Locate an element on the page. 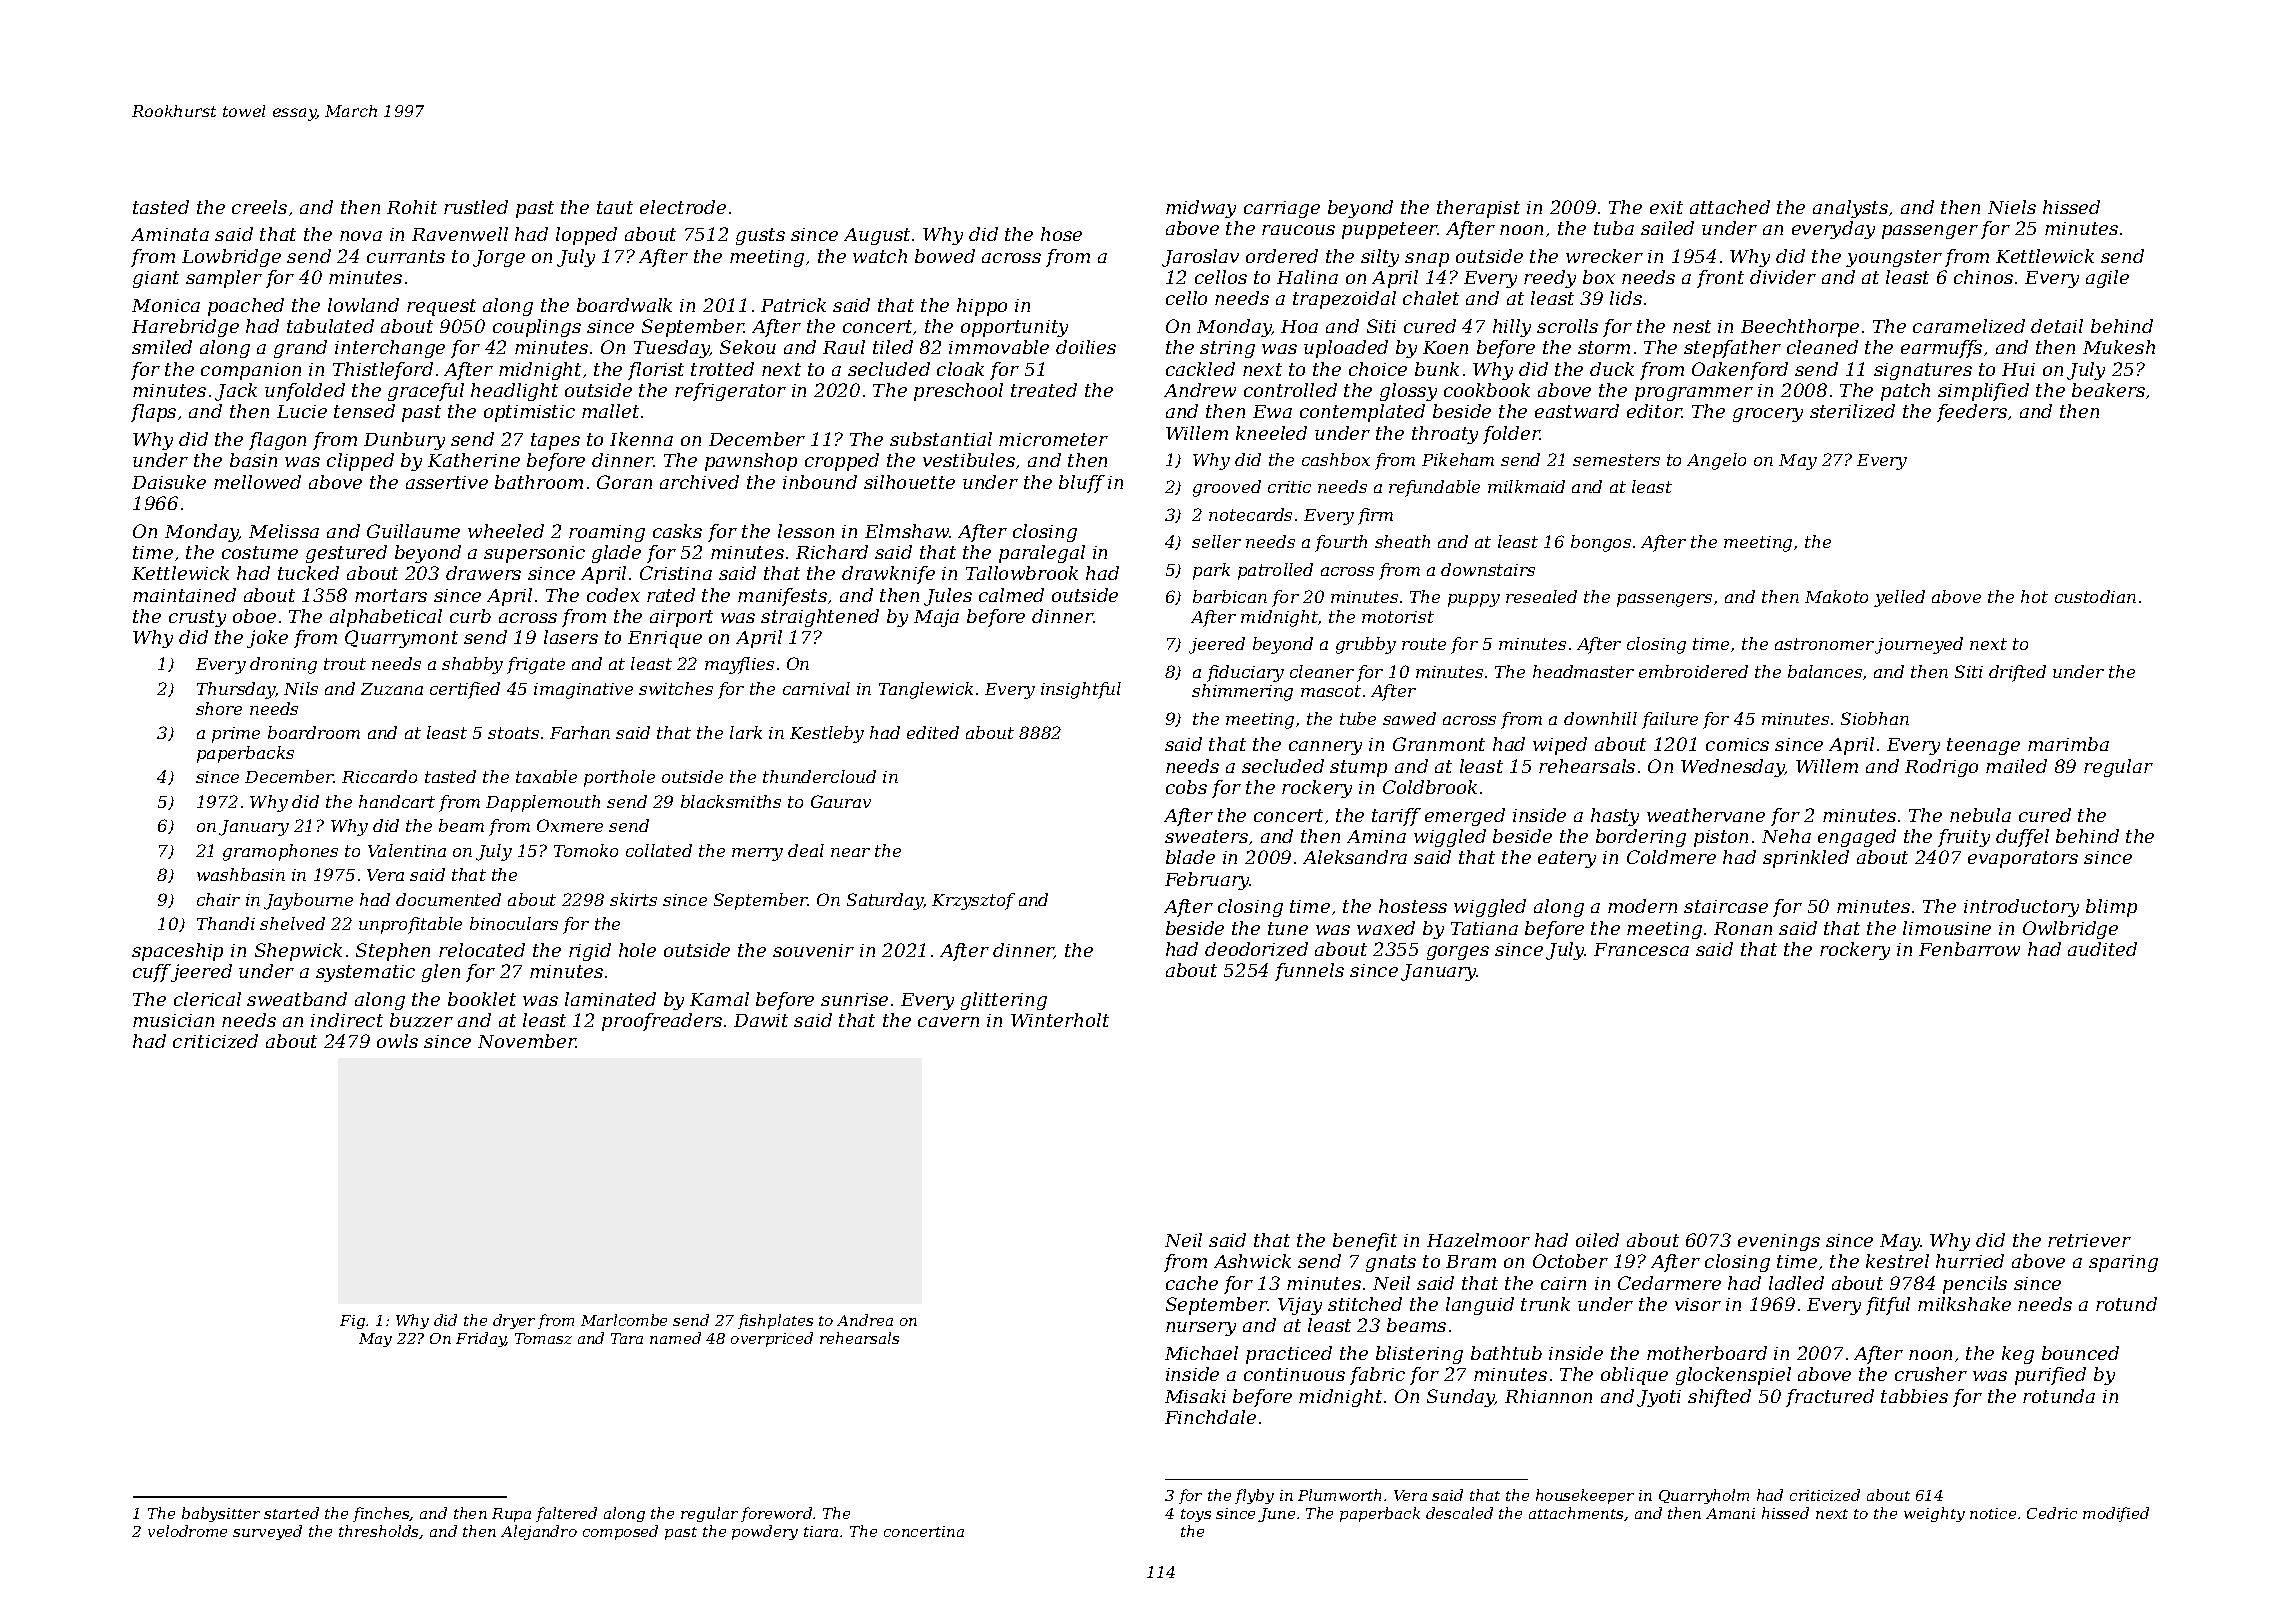 This page has width=2292, height=1620. funnels is located at coordinates (1309, 972).
